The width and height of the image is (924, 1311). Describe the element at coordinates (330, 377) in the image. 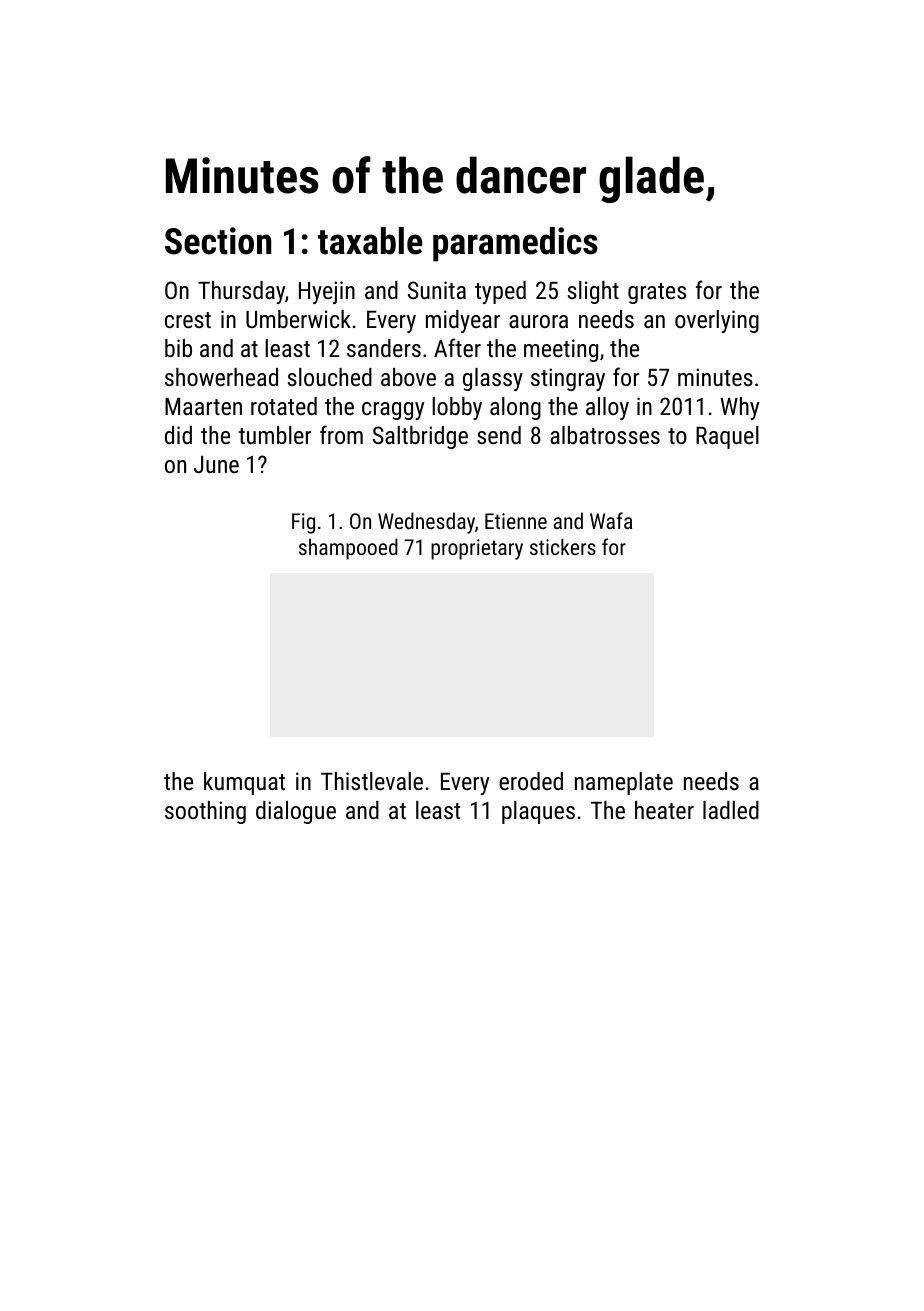

I see `slouched` at that location.
